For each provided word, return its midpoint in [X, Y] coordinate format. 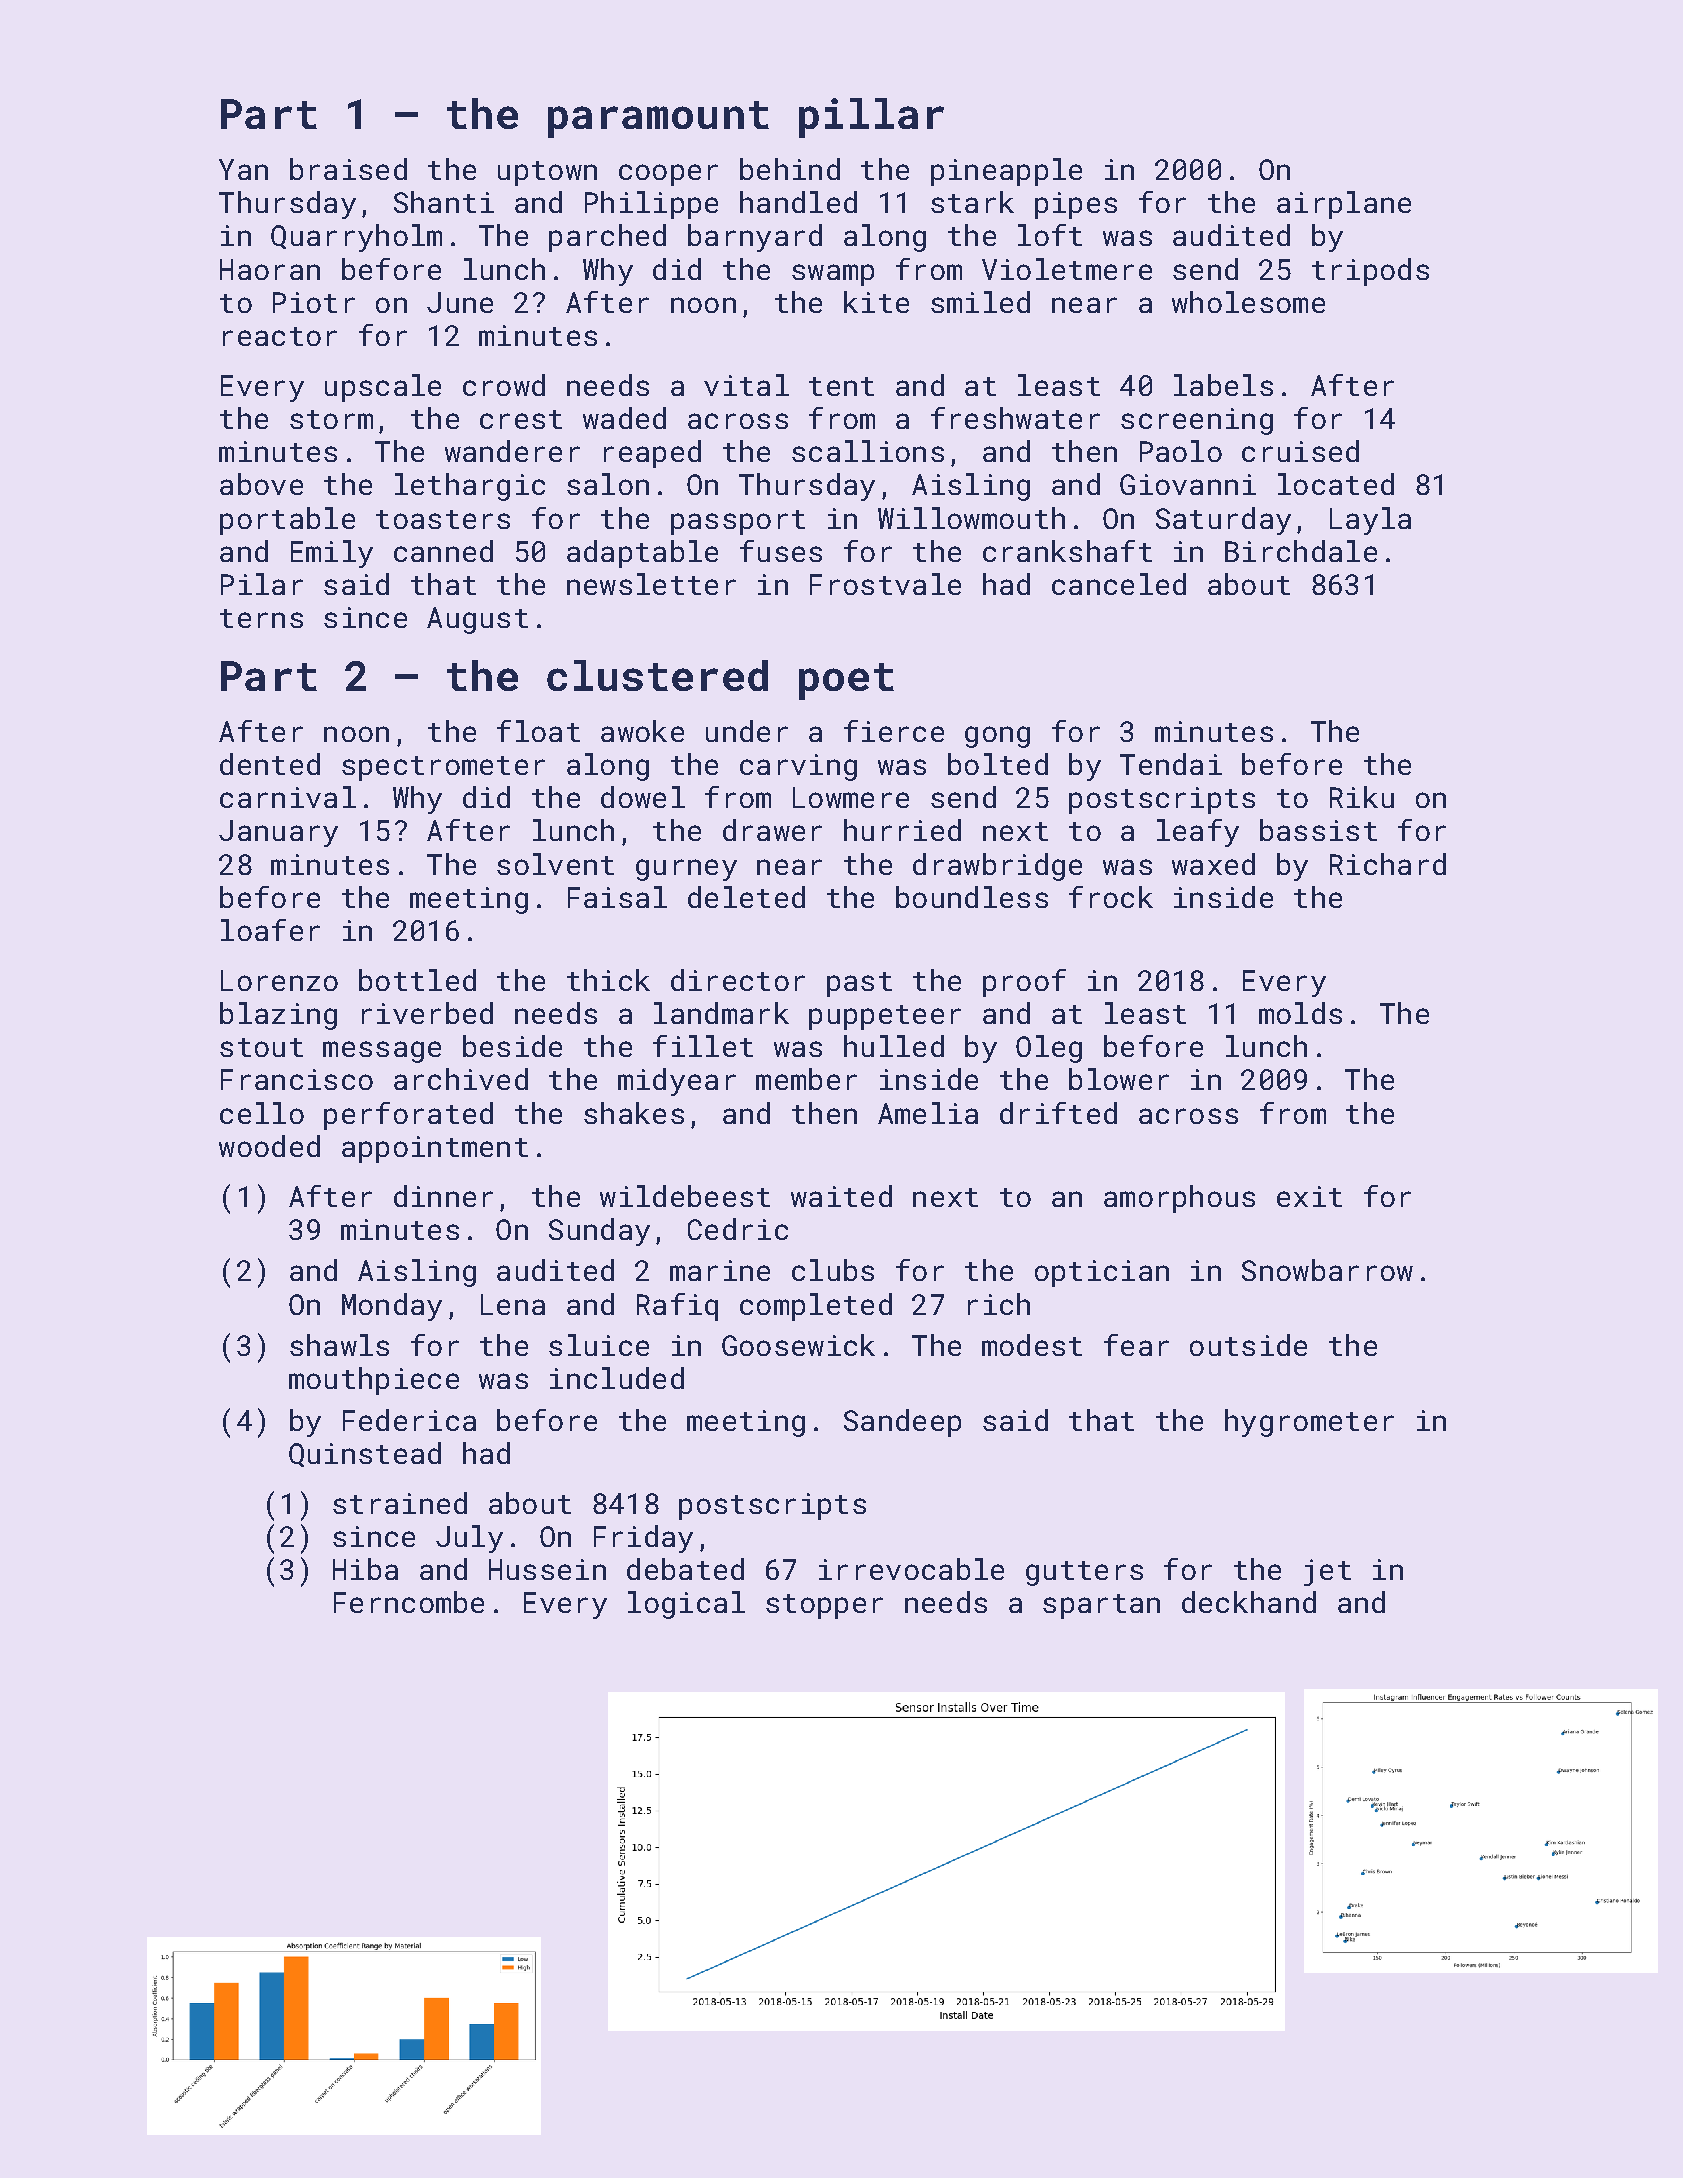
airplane [1344, 205]
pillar [871, 118]
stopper [824, 1606]
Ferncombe [409, 1602]
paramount [658, 119]
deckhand [1249, 1602]
